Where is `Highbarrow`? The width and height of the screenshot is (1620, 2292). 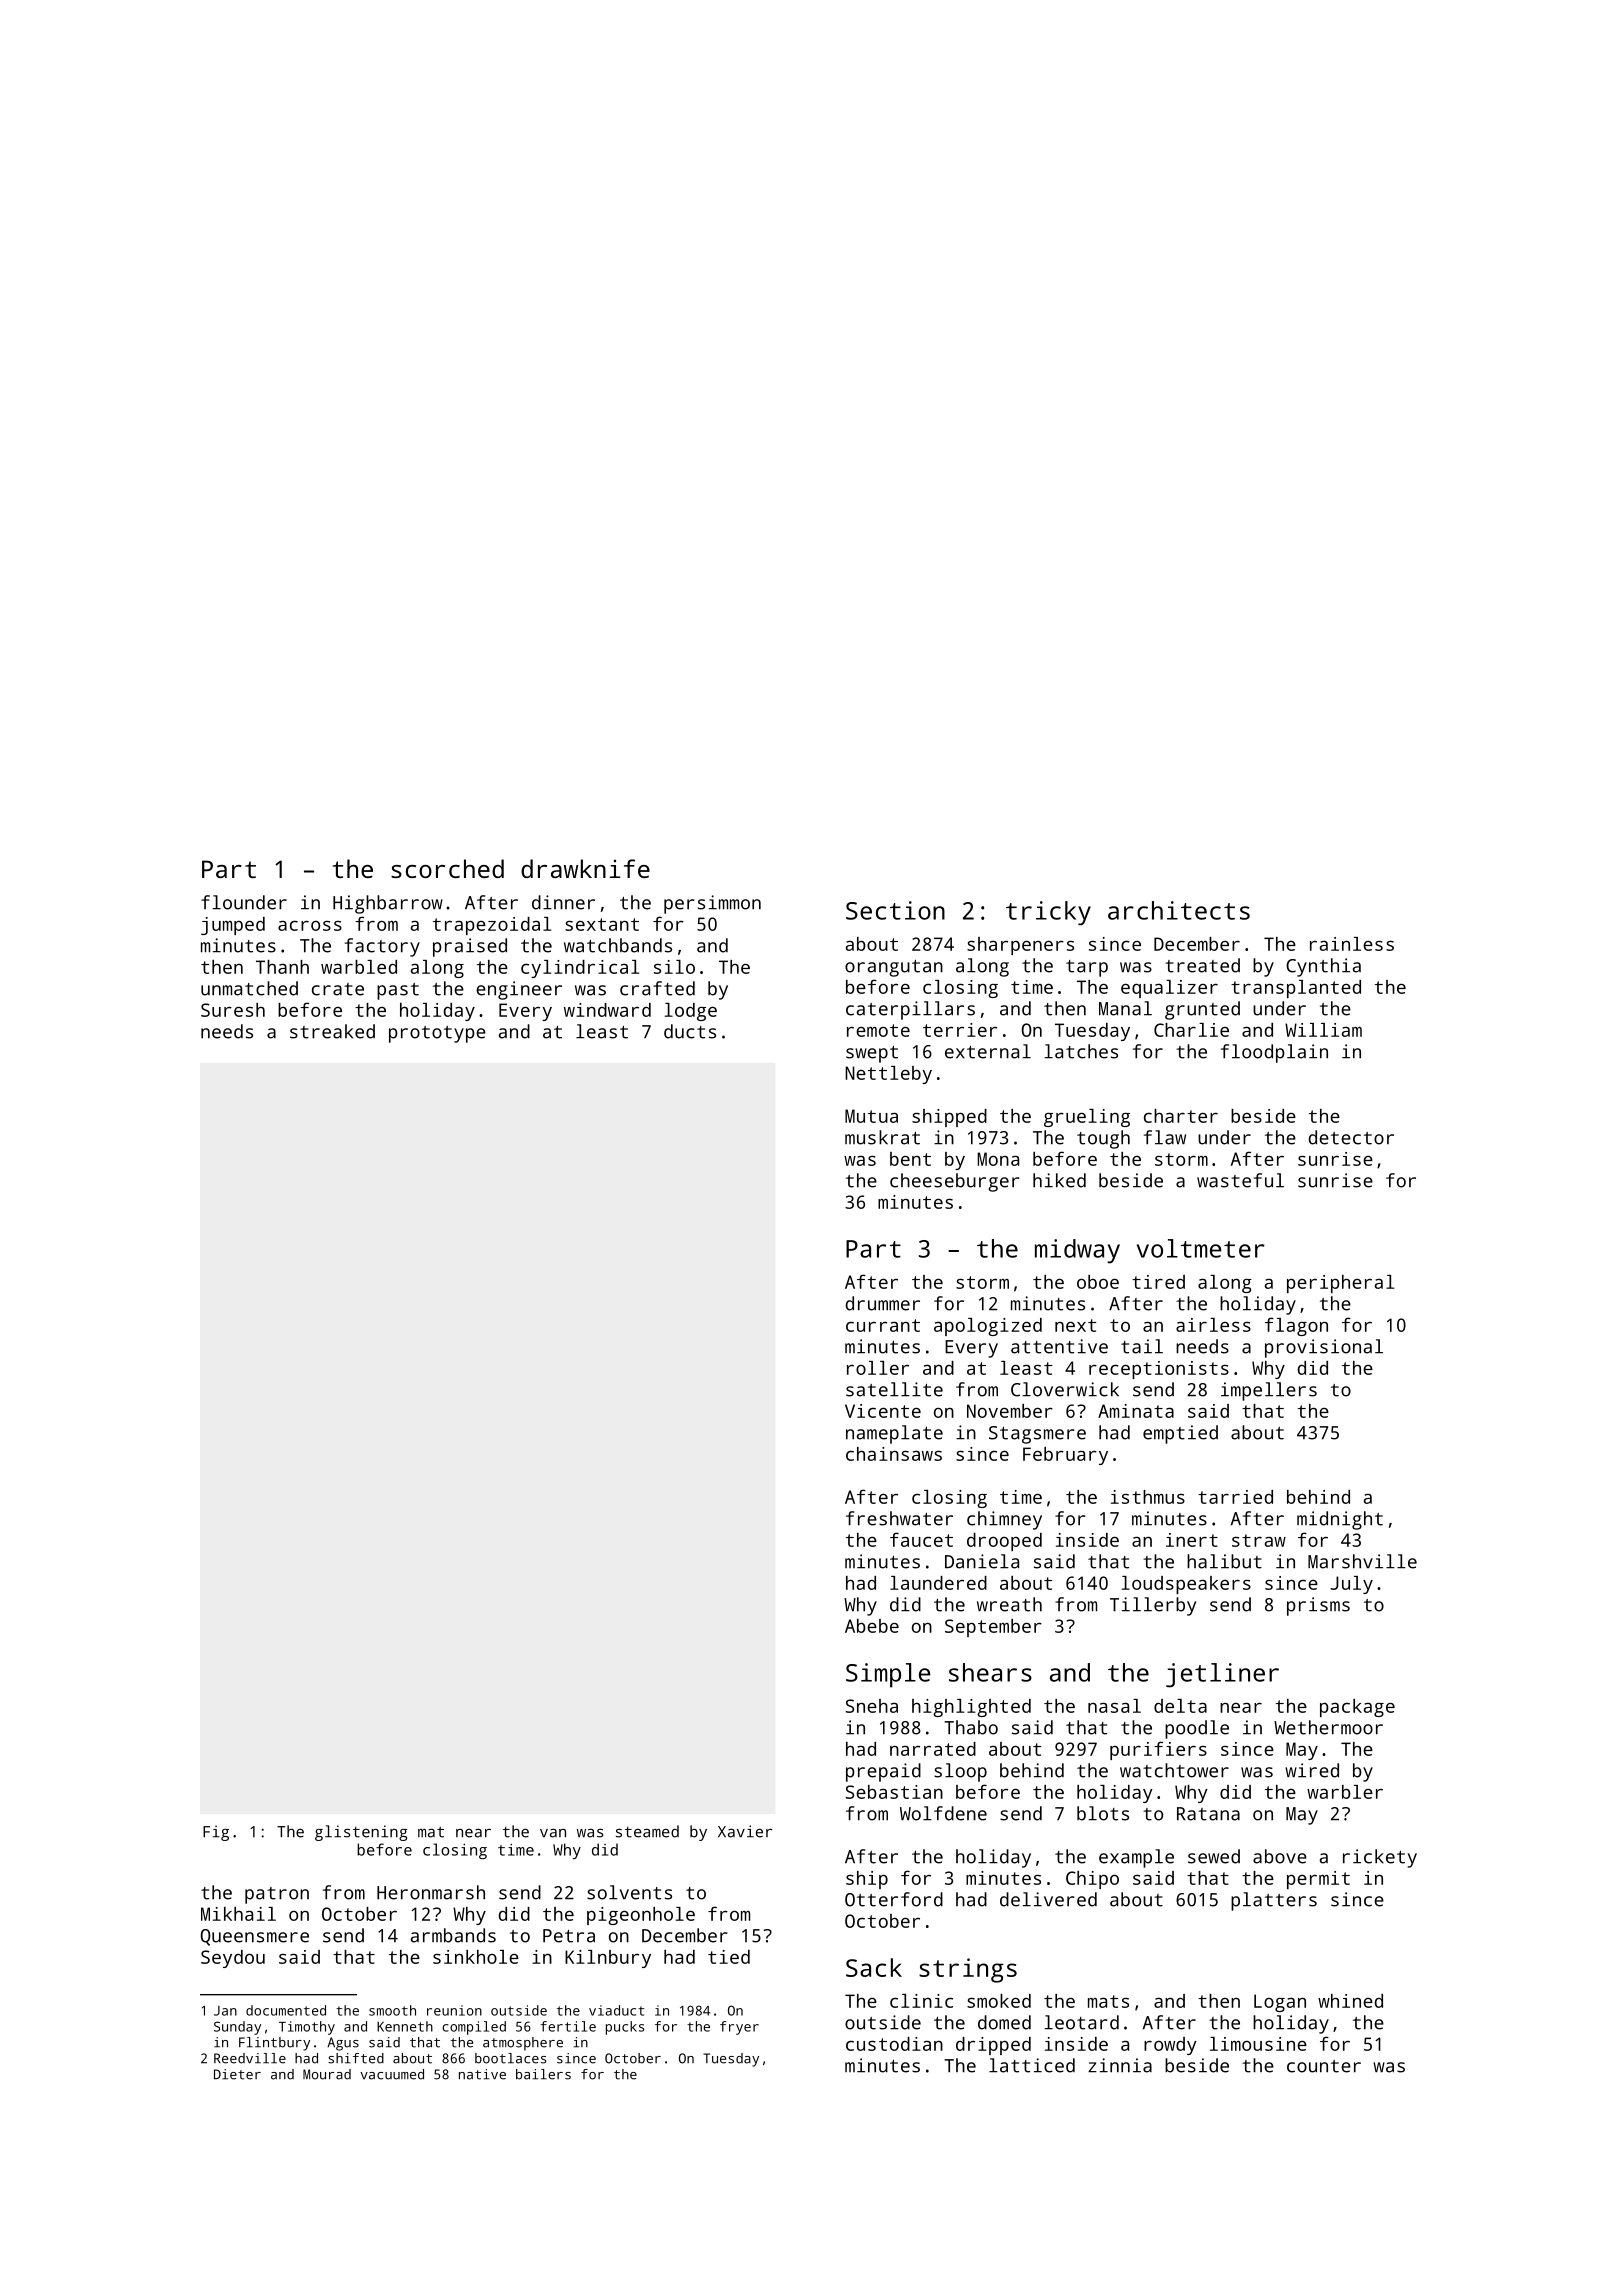 Highbarrow is located at coordinates (388, 904).
